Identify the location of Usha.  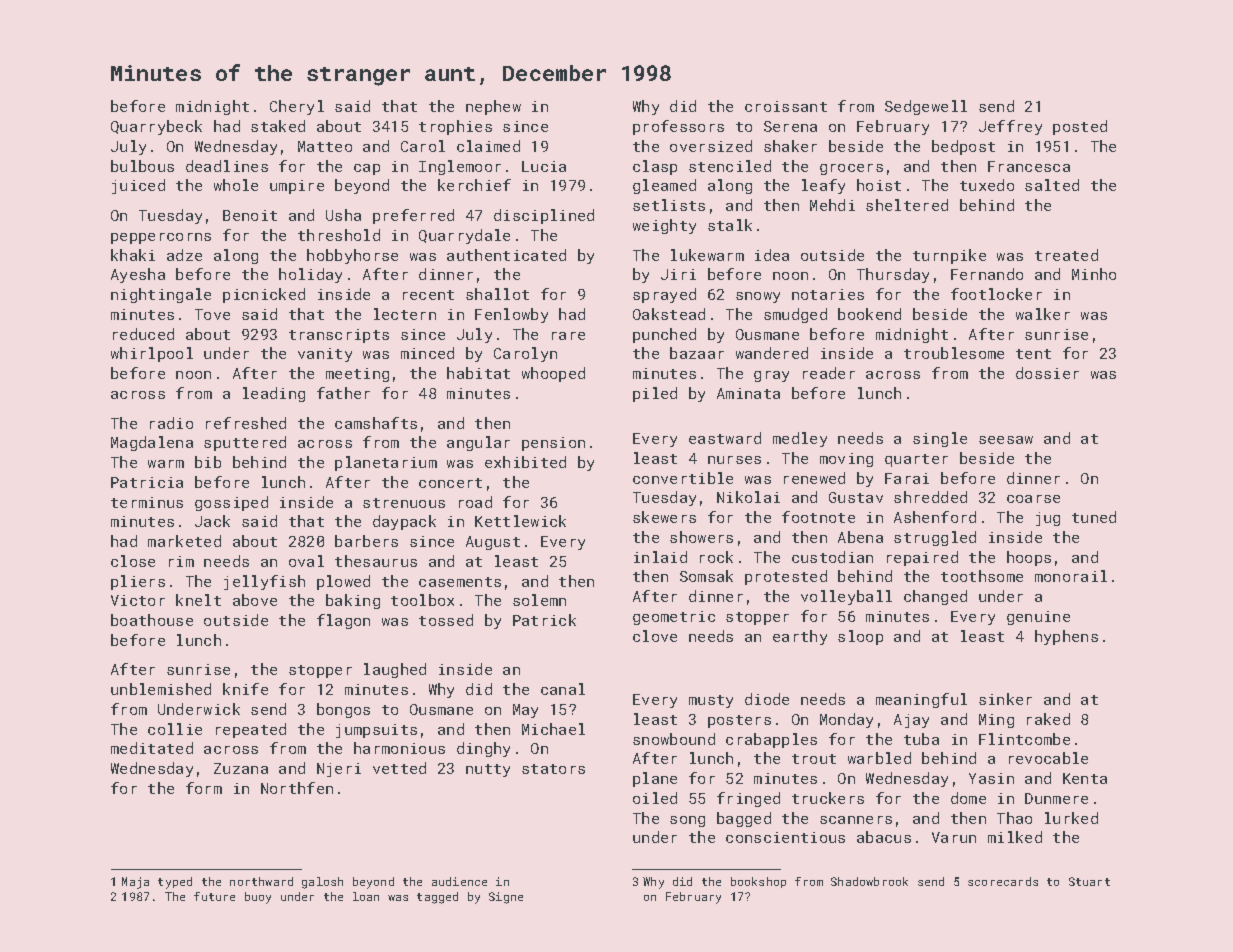
(343, 215).
